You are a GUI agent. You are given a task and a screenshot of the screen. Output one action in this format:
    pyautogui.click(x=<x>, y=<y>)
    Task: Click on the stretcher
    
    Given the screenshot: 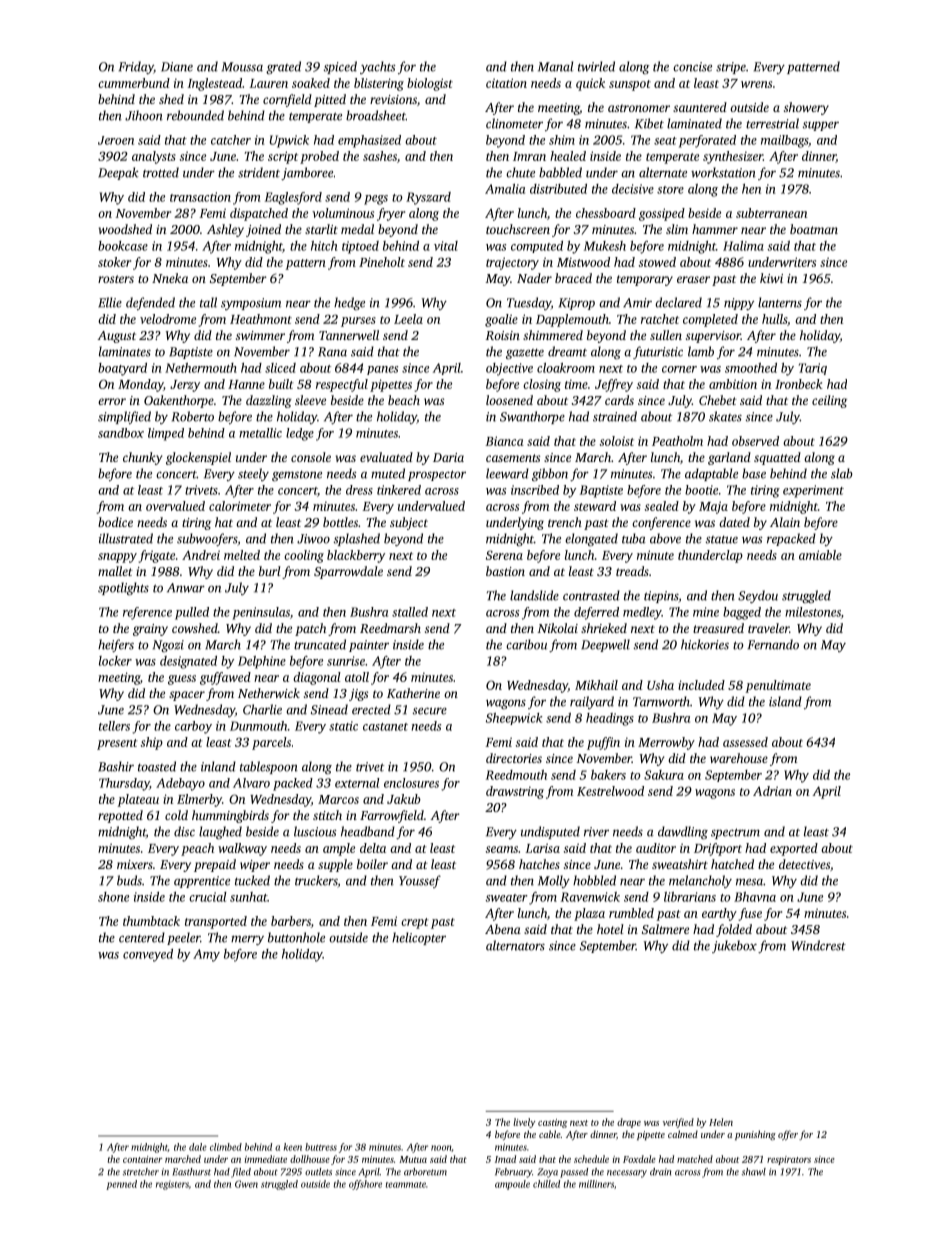 What is the action you would take?
    pyautogui.click(x=141, y=1172)
